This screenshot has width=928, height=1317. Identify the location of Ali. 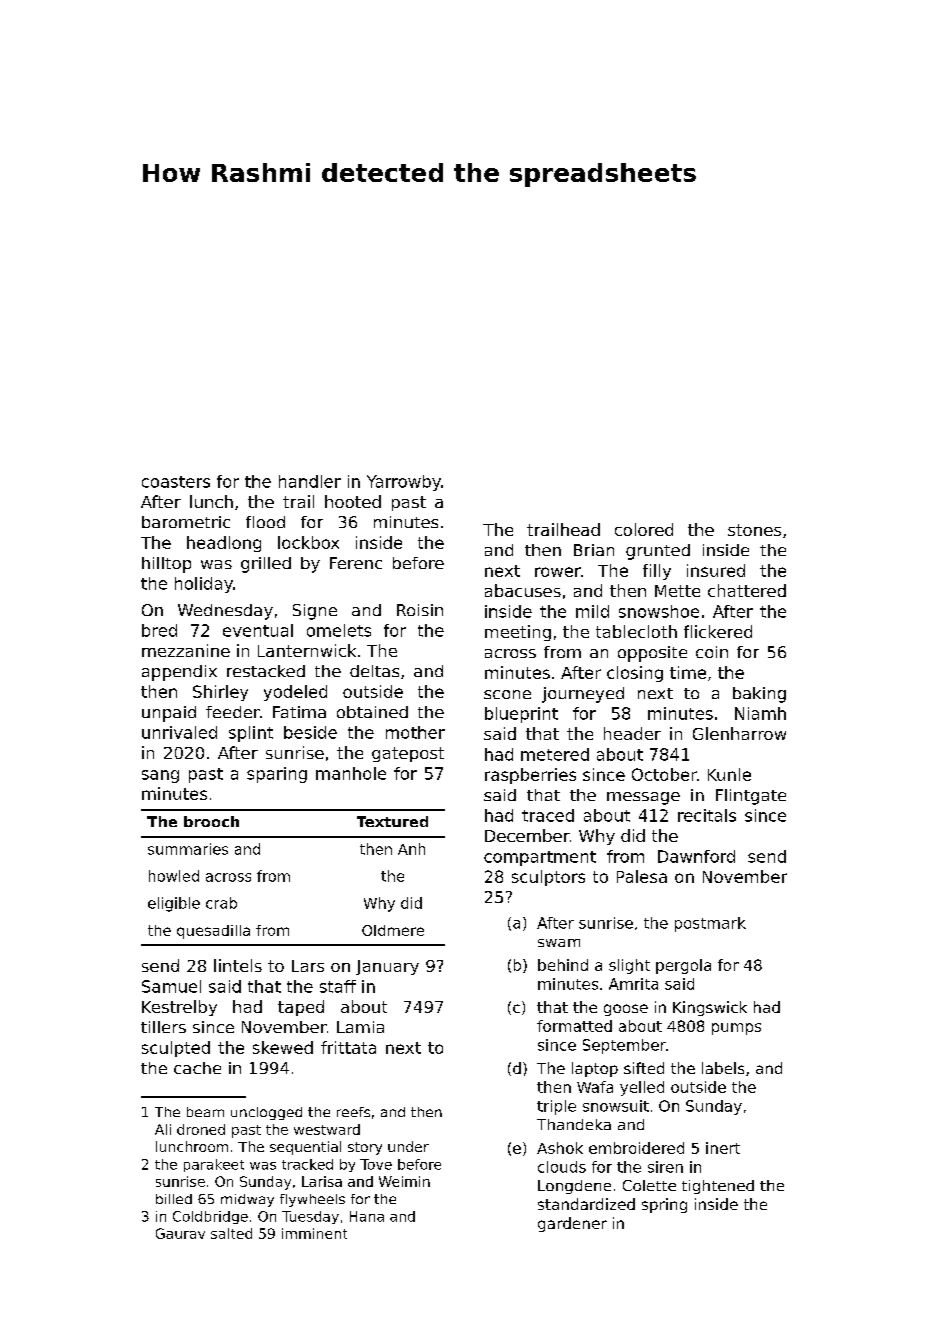
(163, 1129).
